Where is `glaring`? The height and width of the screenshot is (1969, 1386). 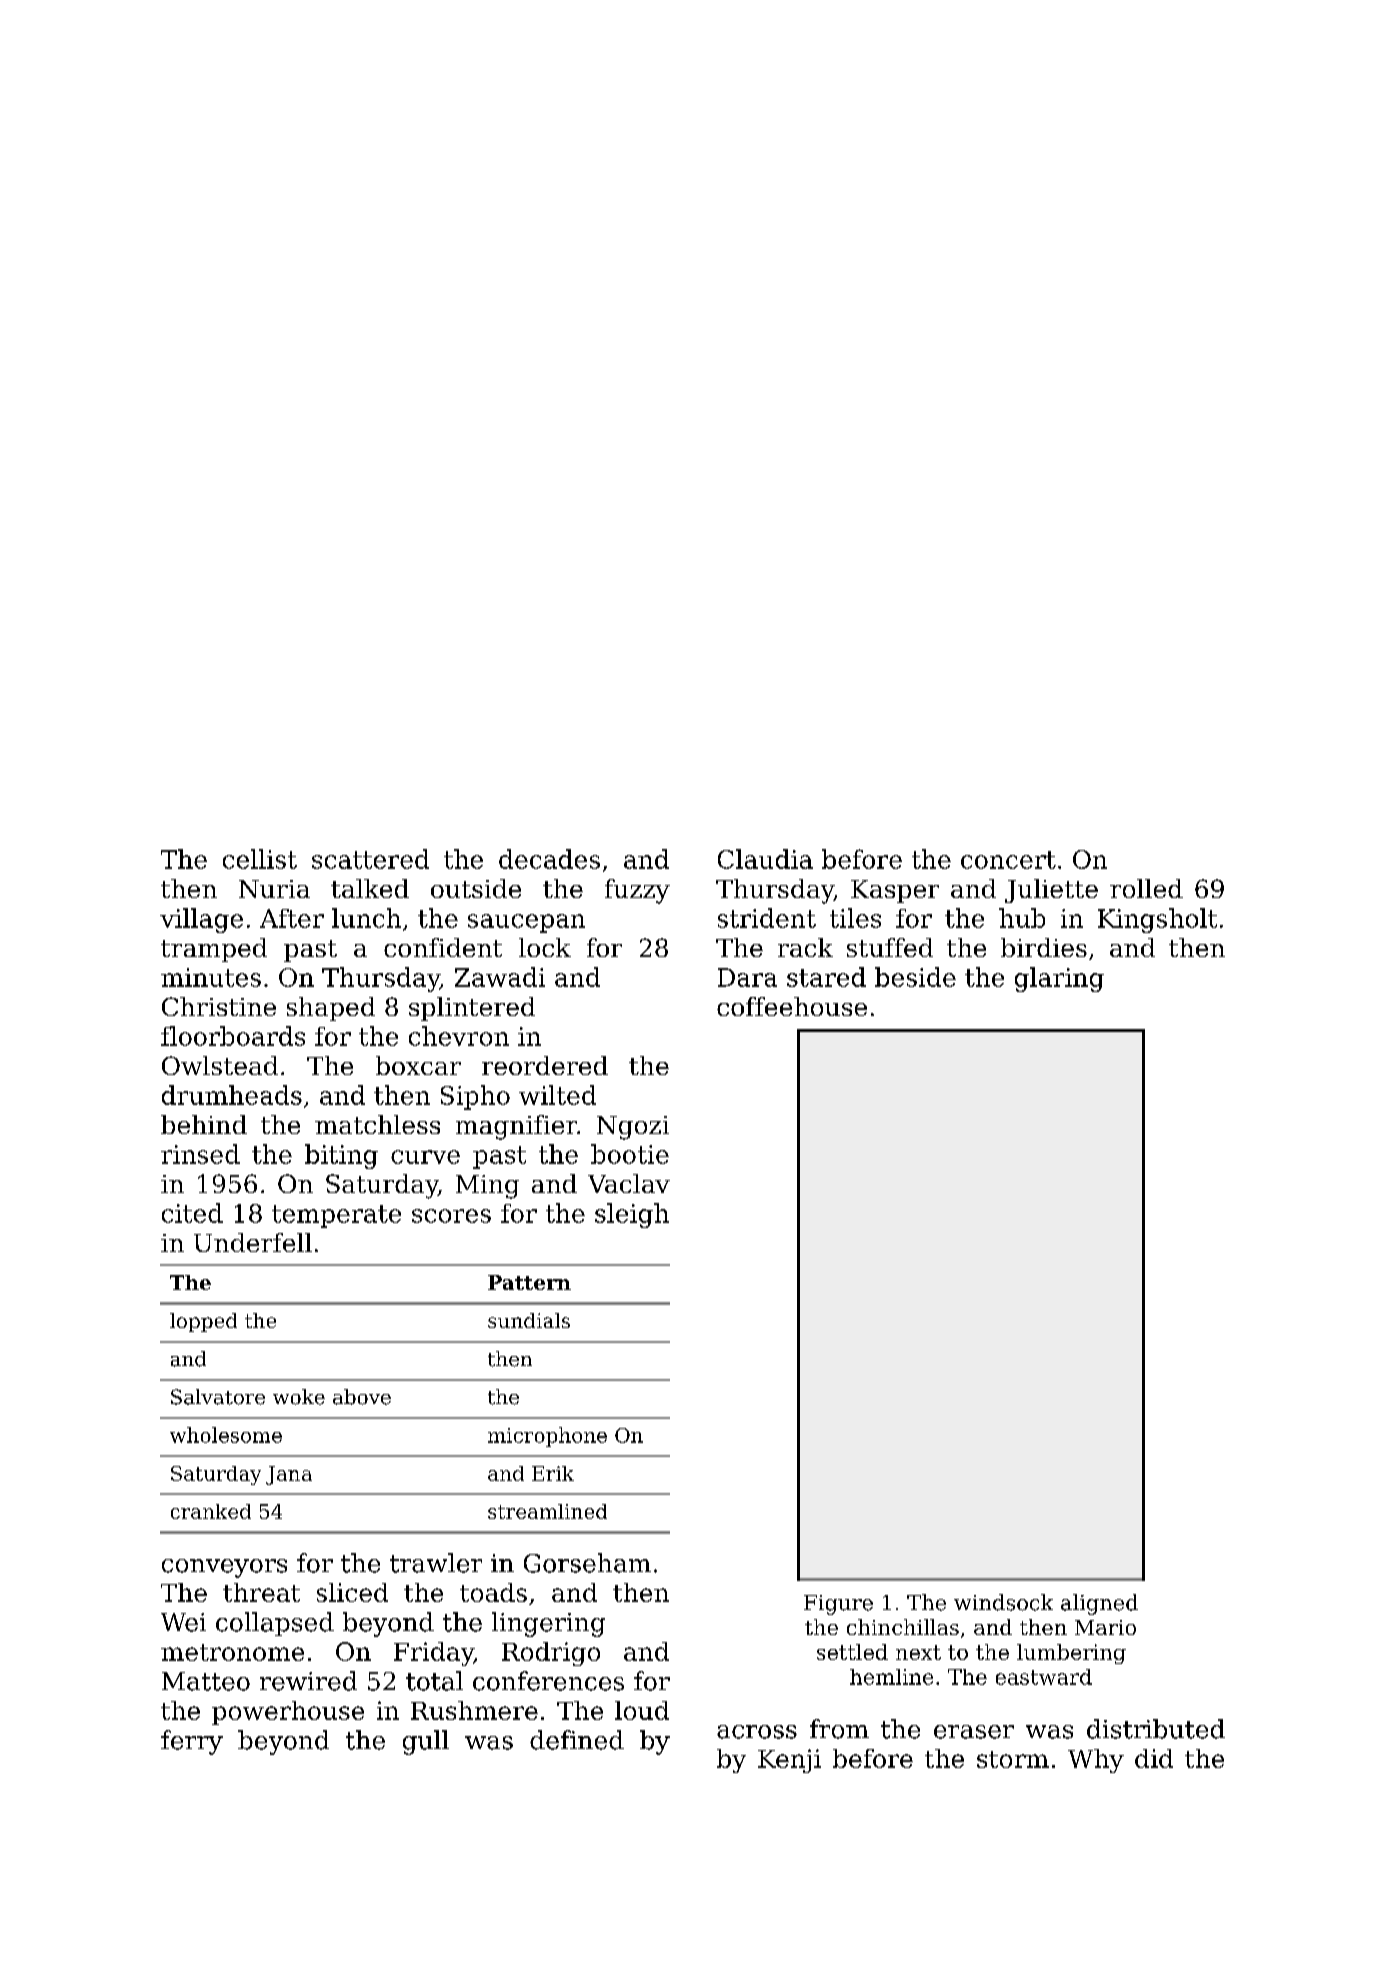
glaring is located at coordinates (1059, 979).
